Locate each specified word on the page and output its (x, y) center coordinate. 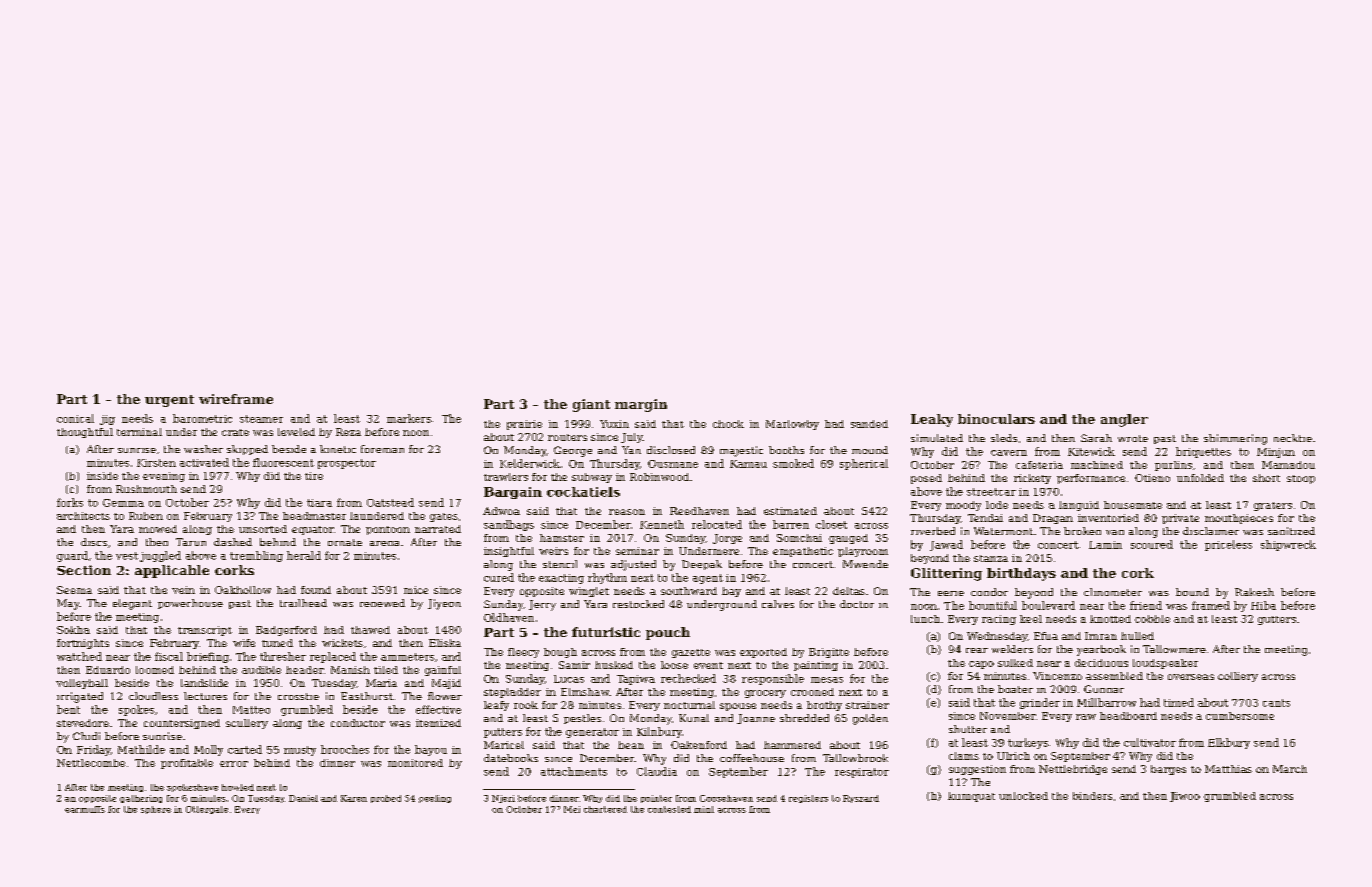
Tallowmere (1174, 649)
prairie (524, 425)
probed (386, 799)
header (304, 670)
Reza (348, 432)
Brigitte (829, 653)
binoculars (996, 419)
